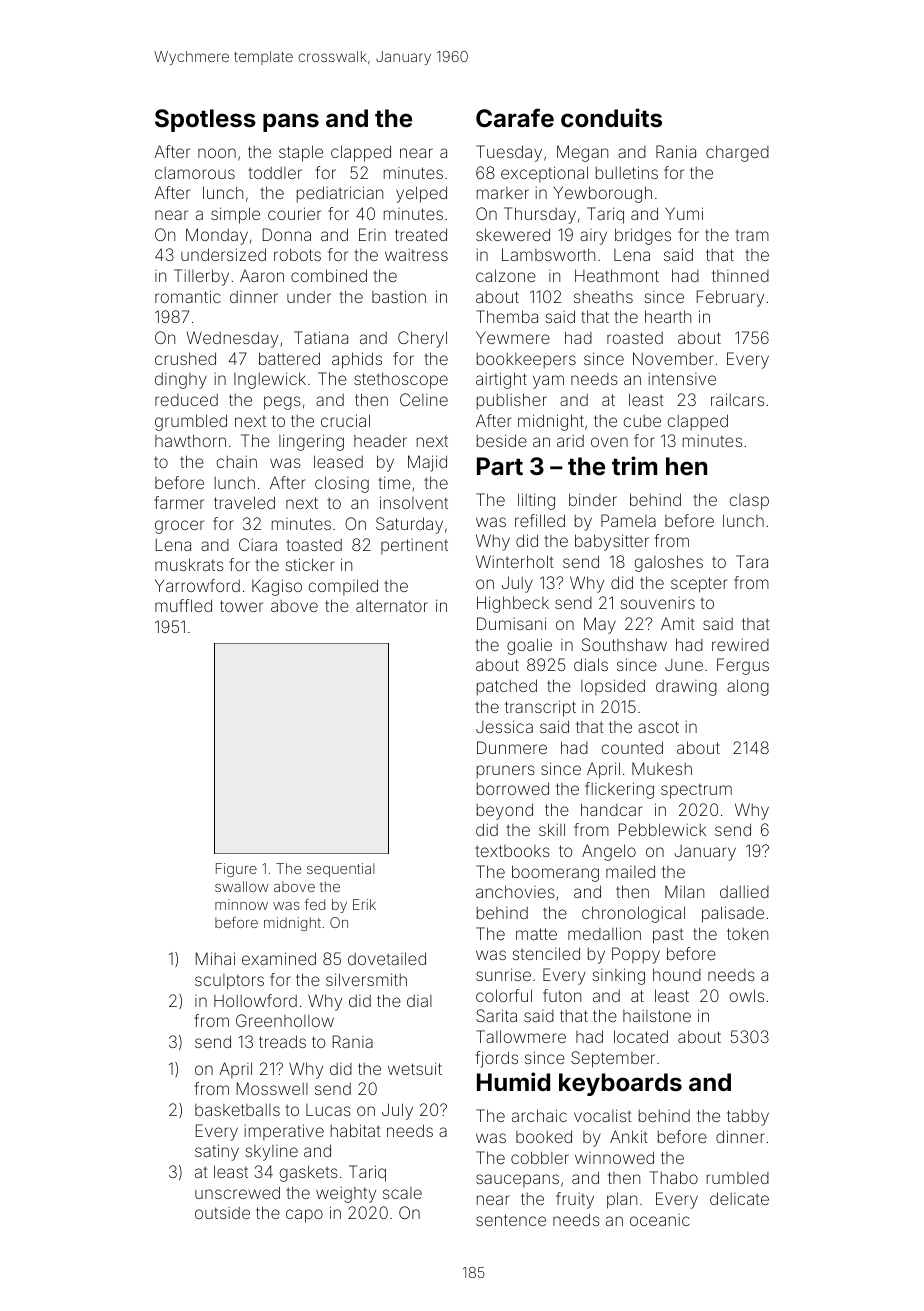 The height and width of the screenshot is (1311, 924). Describe the element at coordinates (511, 1220) in the screenshot. I see `sentence` at that location.
